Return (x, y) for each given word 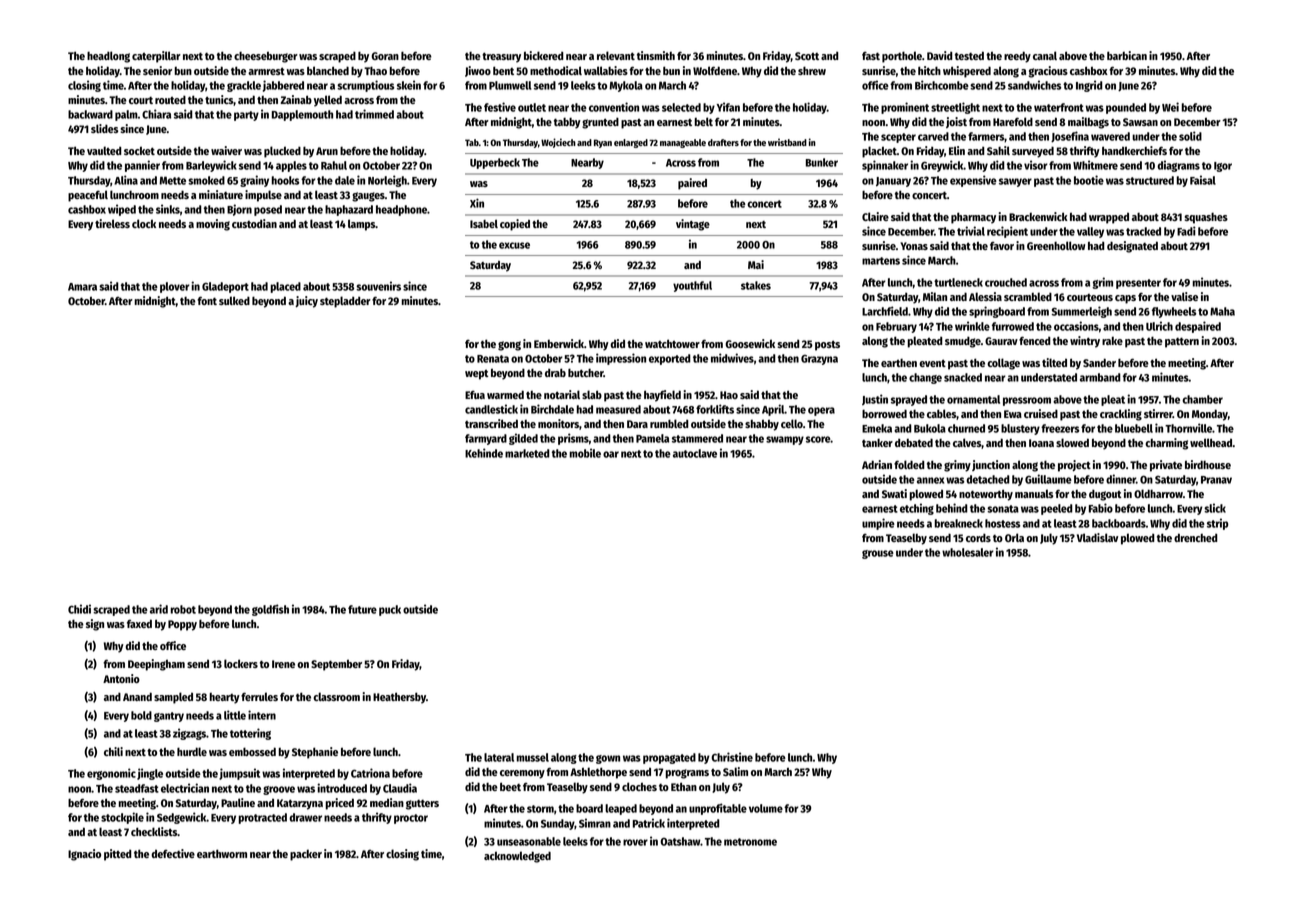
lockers (241, 663)
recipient (1007, 232)
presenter (1138, 284)
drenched (1196, 537)
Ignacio (84, 855)
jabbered (283, 86)
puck (390, 610)
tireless (112, 223)
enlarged (631, 143)
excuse (514, 245)
